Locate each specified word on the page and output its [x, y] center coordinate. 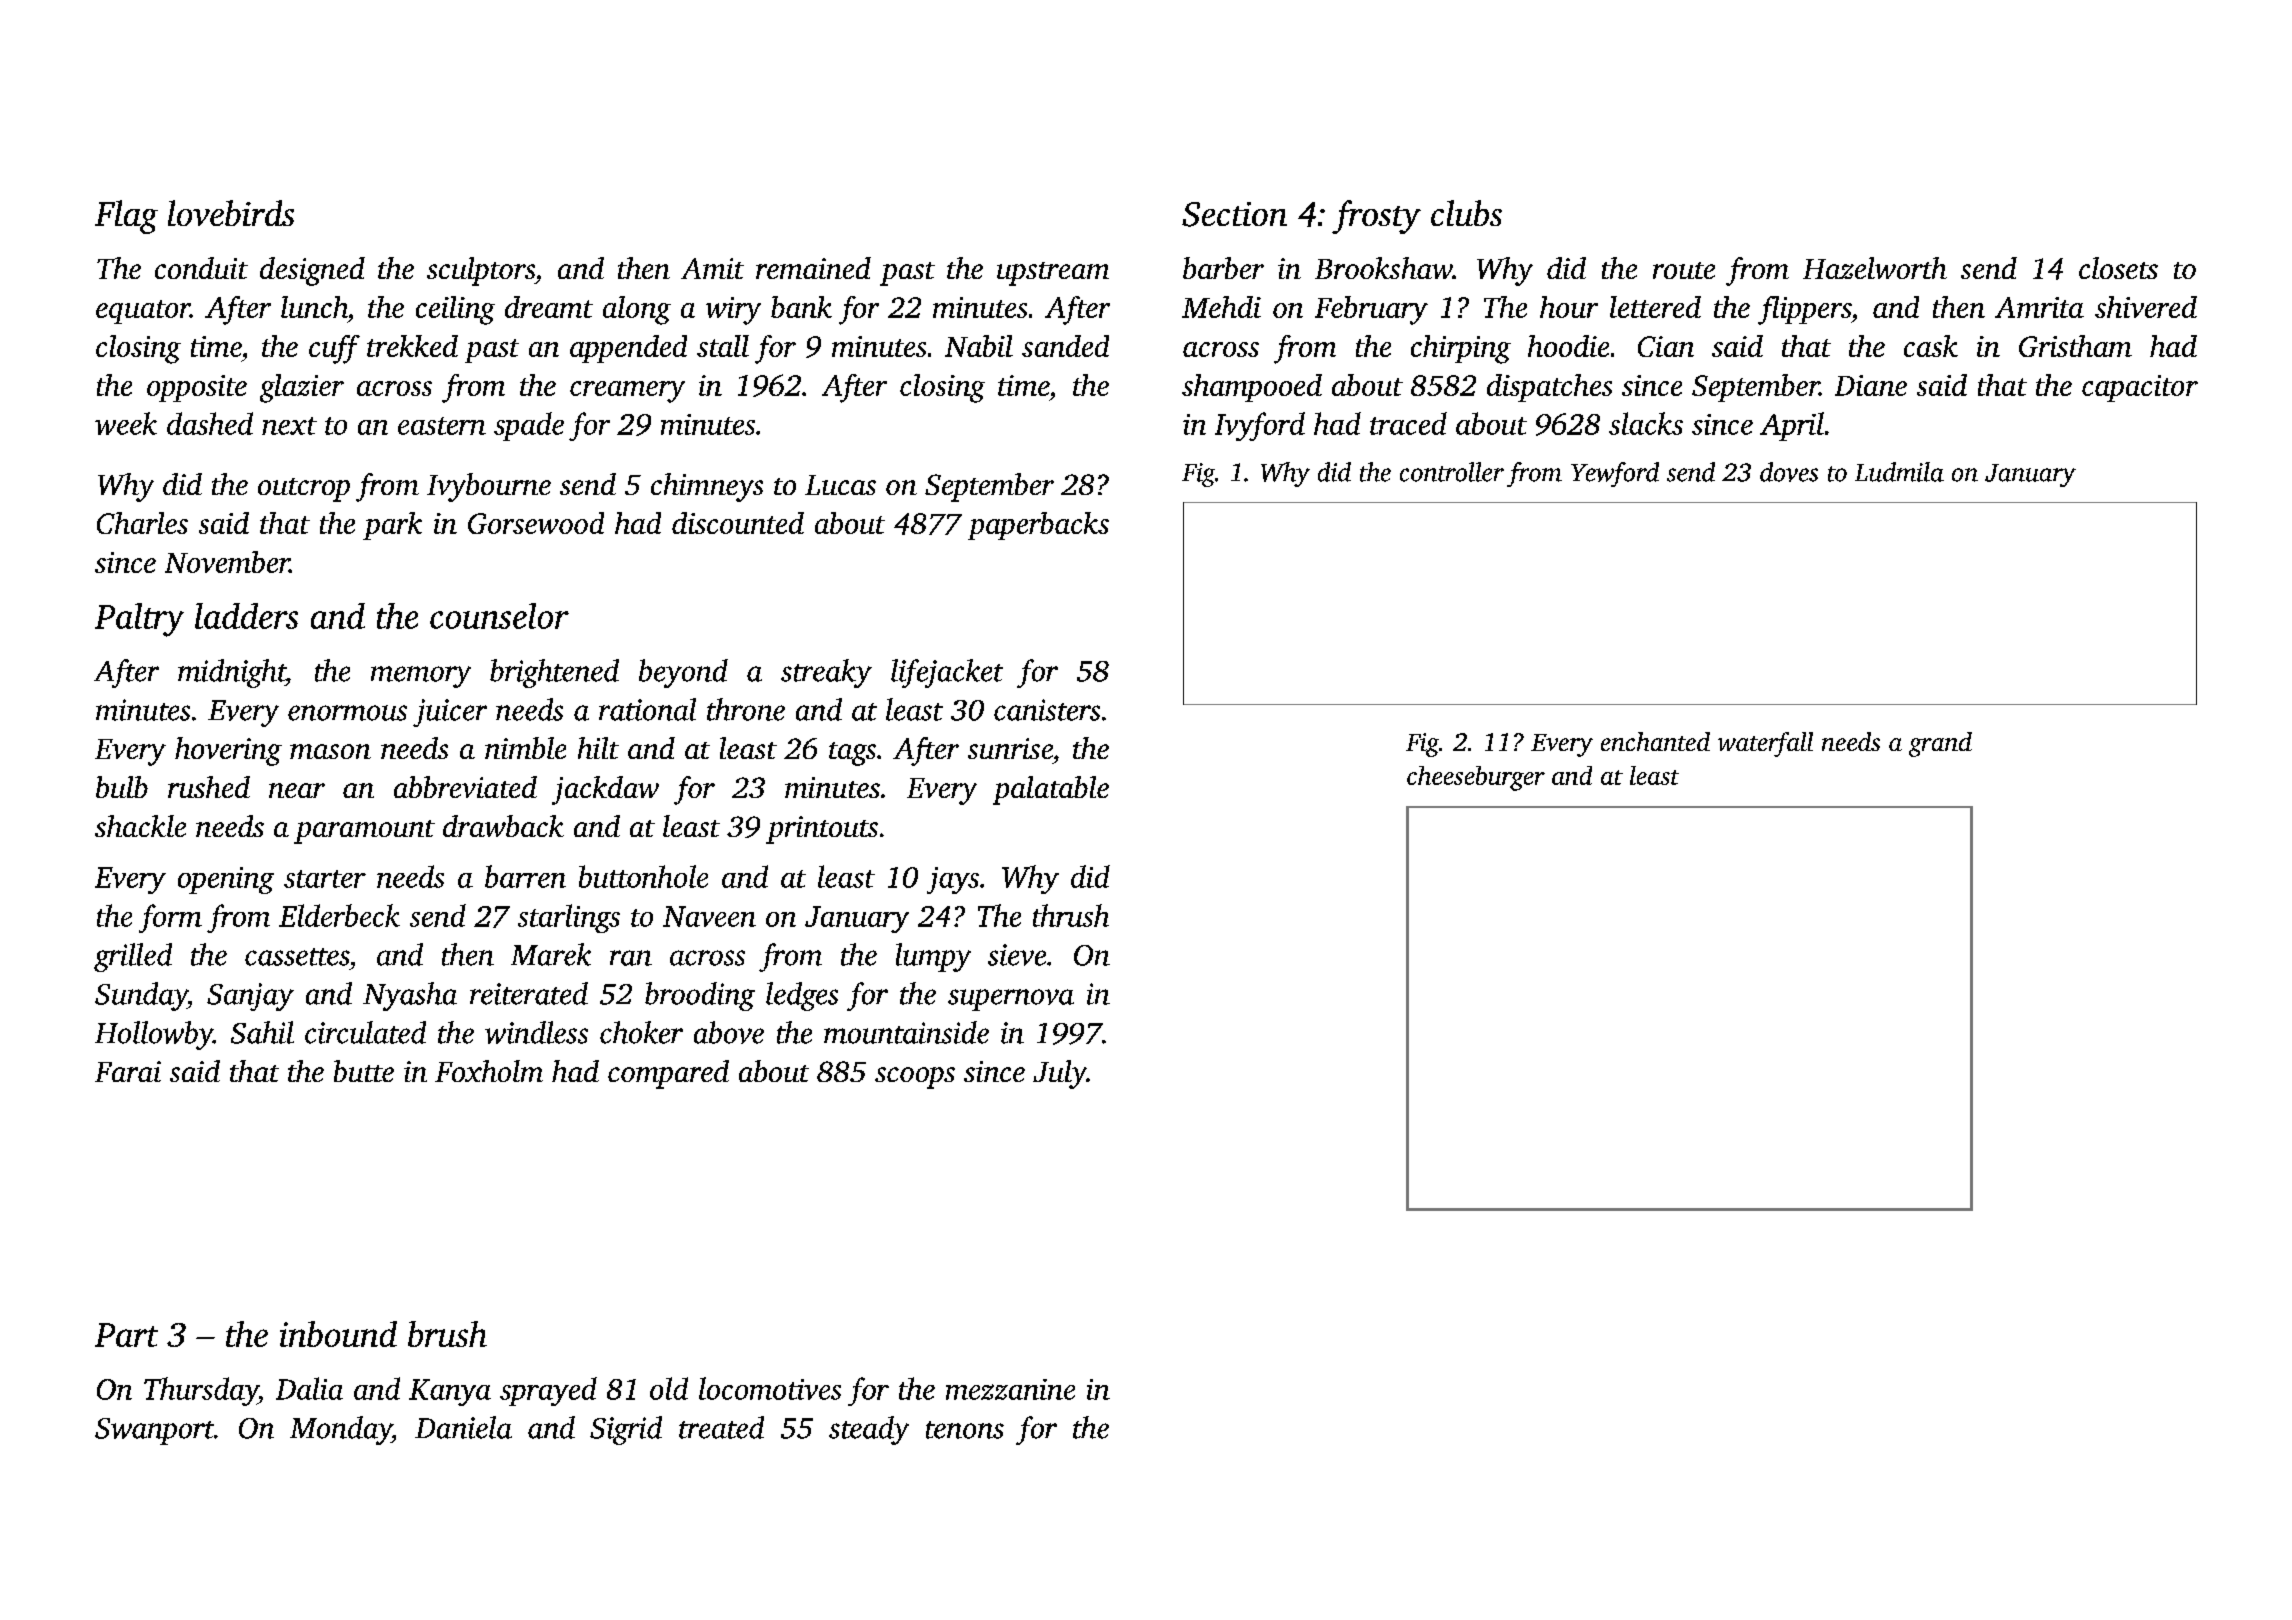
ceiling [455, 310]
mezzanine [1010, 1389]
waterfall [1765, 744]
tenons [965, 1430]
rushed [209, 787]
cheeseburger [1476, 778]
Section [1234, 214]
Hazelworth [1875, 268]
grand [1940, 744]
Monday [341, 1430]
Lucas [840, 485]
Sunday [141, 996]
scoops [915, 1078]
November [227, 562]
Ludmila [1899, 472]
